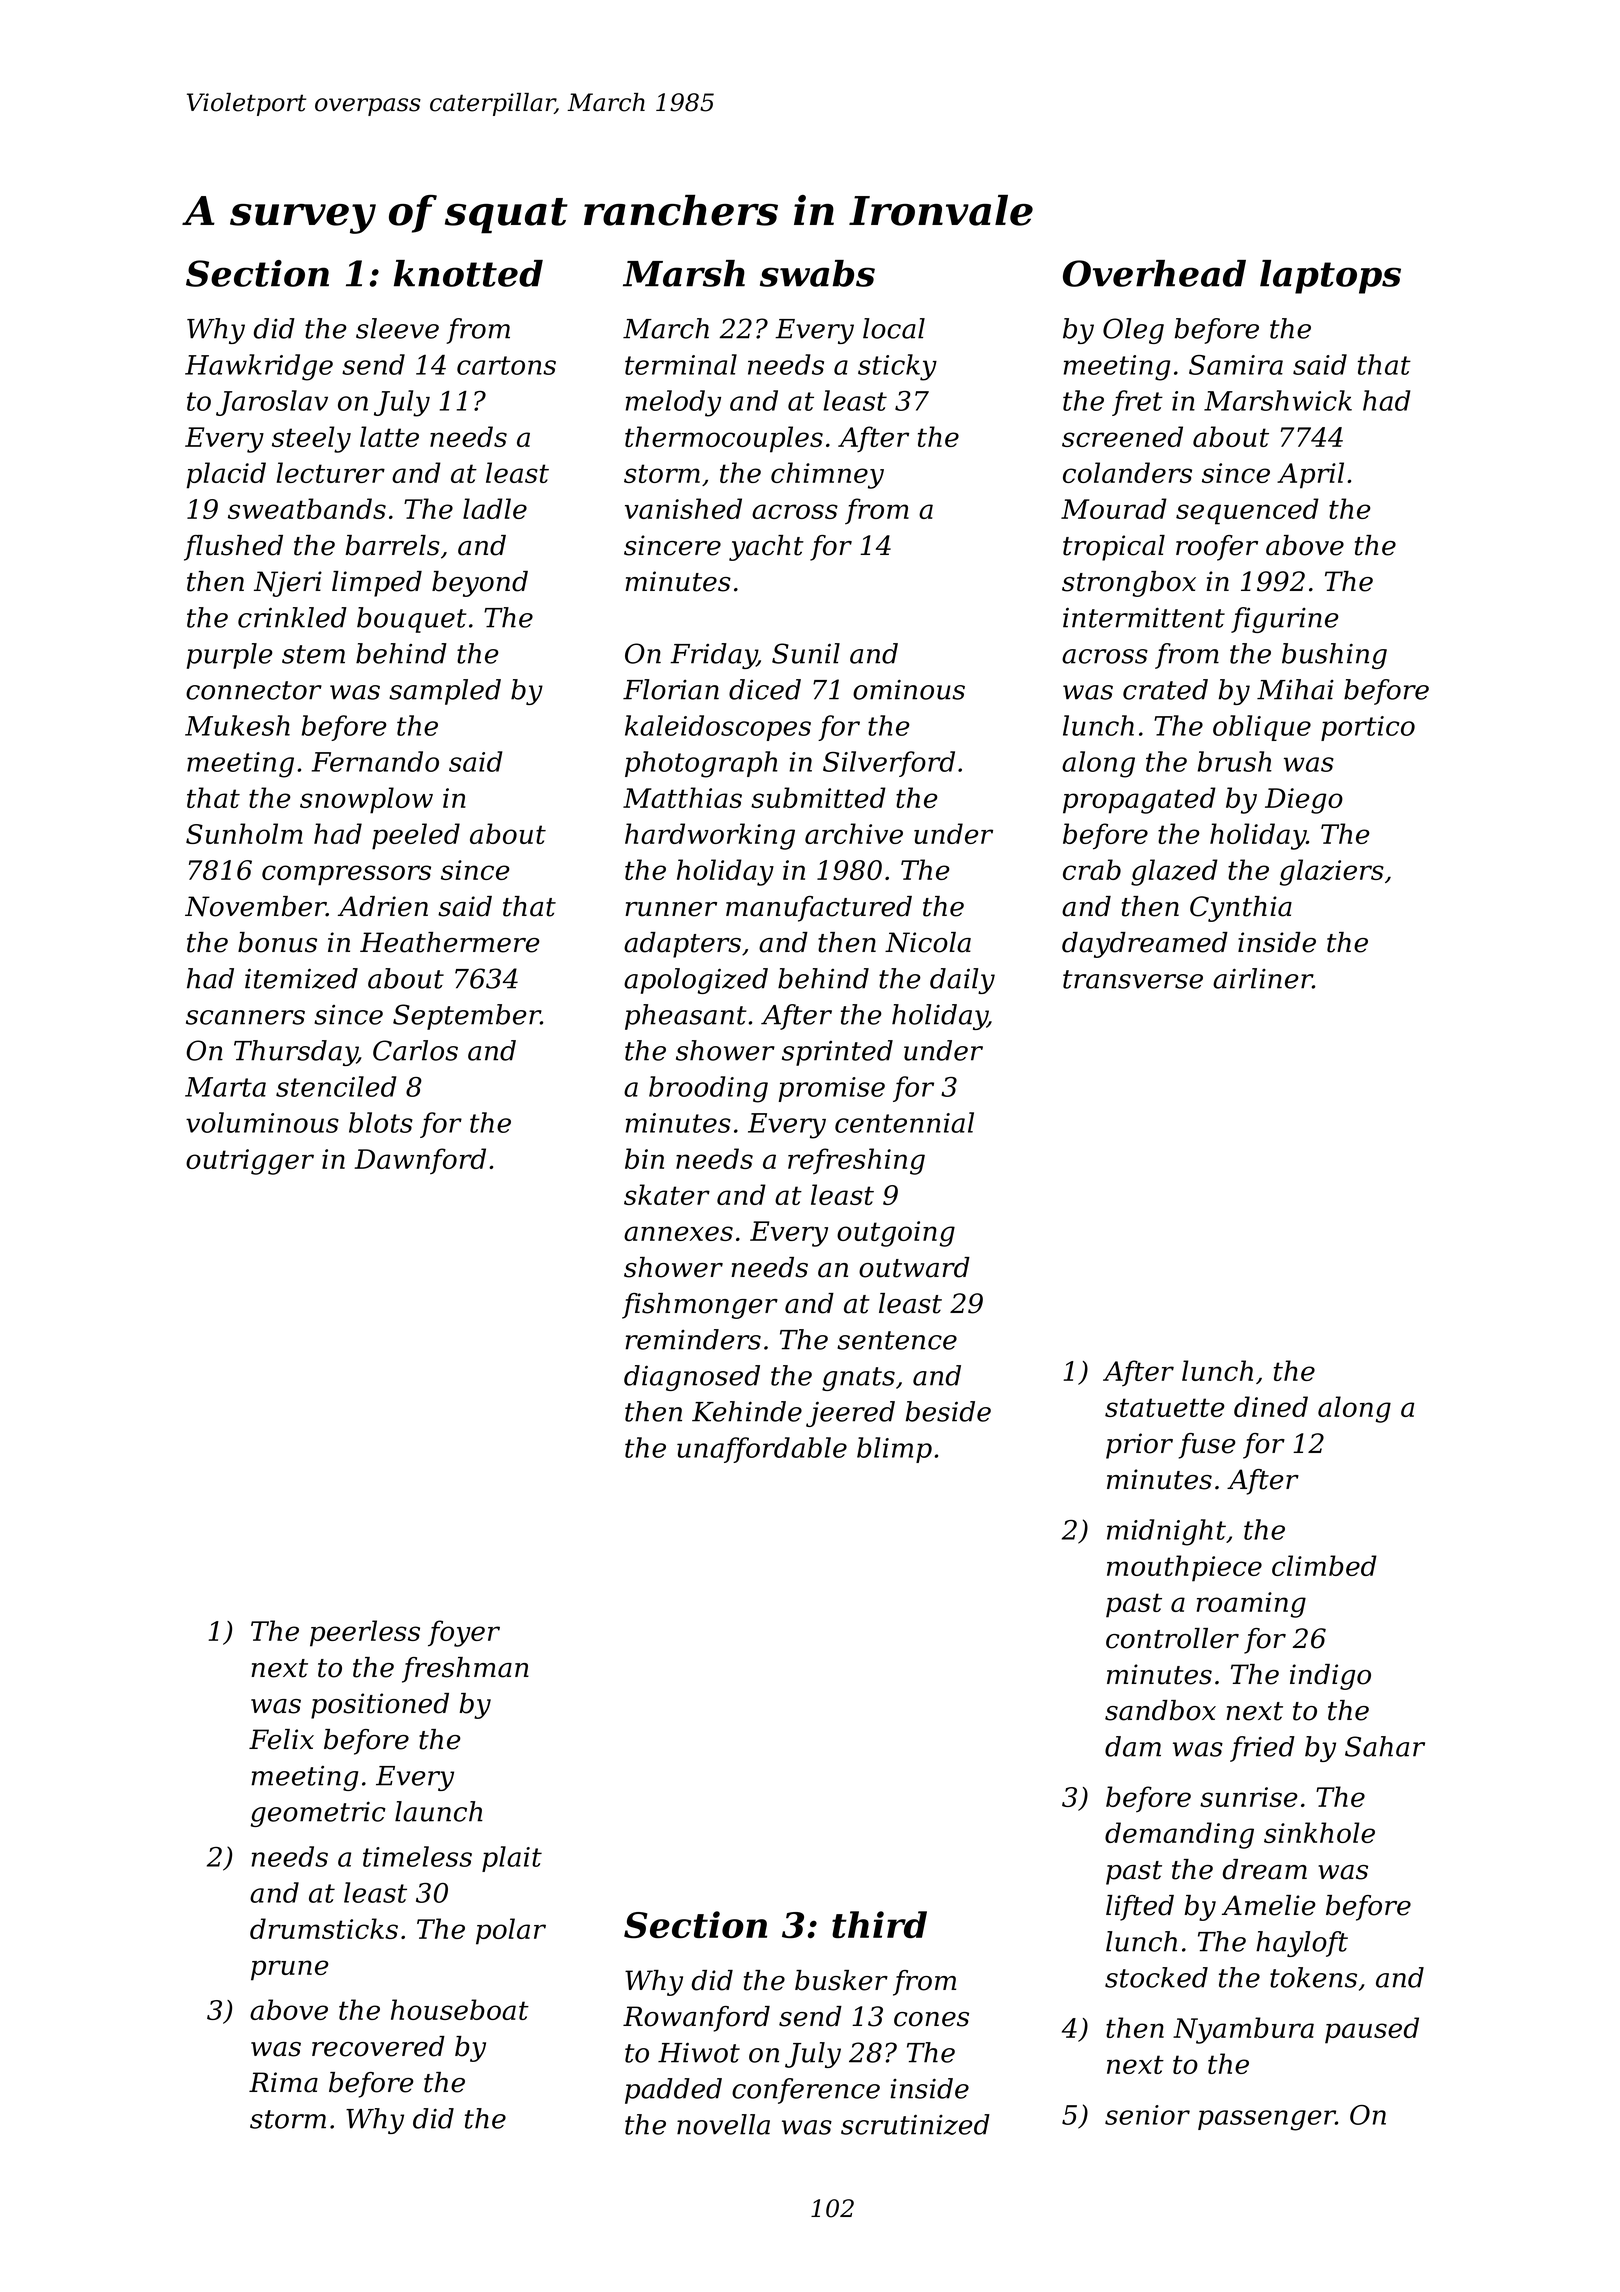 The image size is (1620, 2292). I want to click on sentence, so click(897, 1340).
